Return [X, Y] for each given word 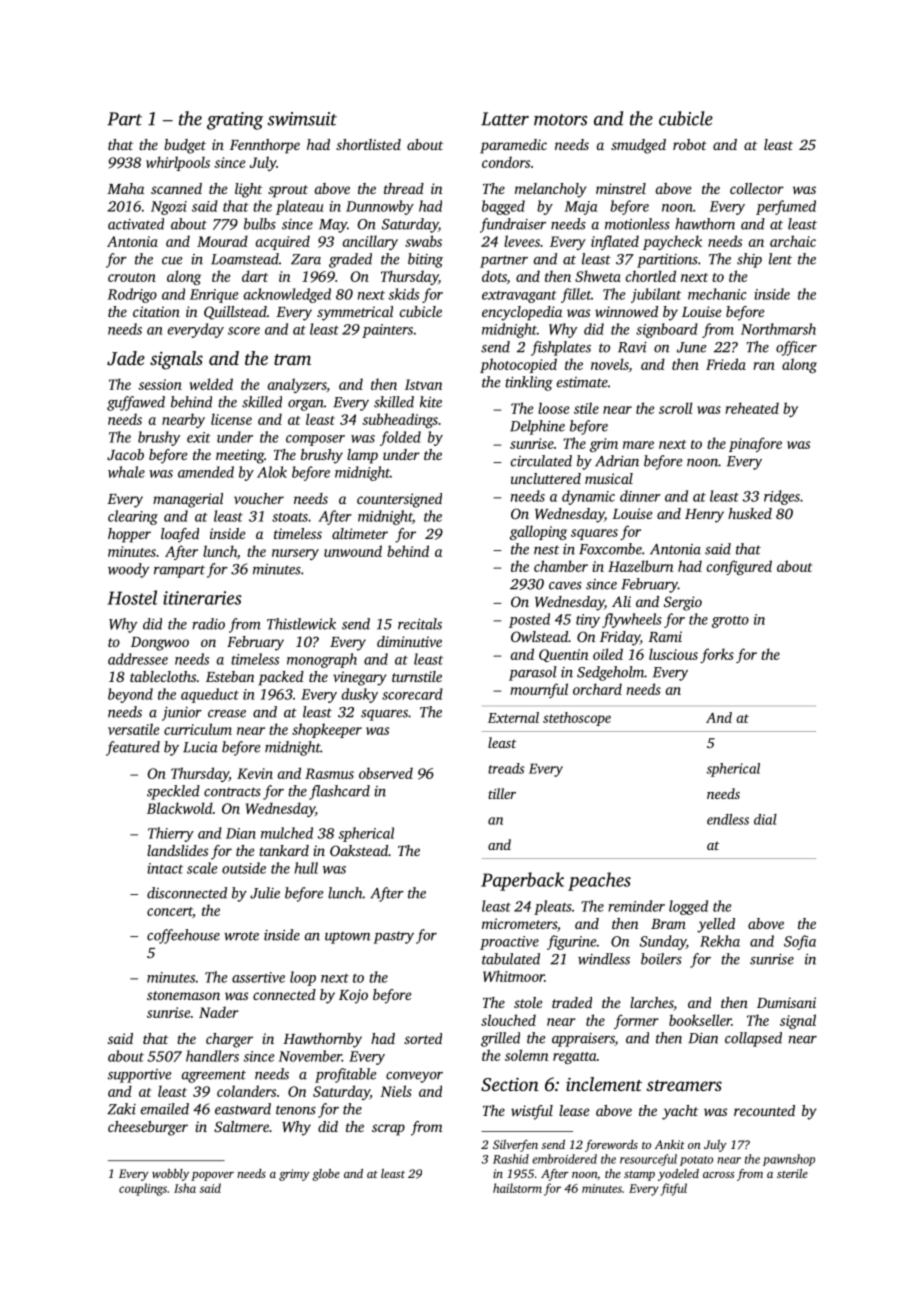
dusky [360, 695]
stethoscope [577, 719]
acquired [283, 242]
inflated [615, 242]
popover [212, 1176]
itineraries [202, 598]
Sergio [683, 603]
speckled [173, 792]
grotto [730, 622]
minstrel [621, 188]
